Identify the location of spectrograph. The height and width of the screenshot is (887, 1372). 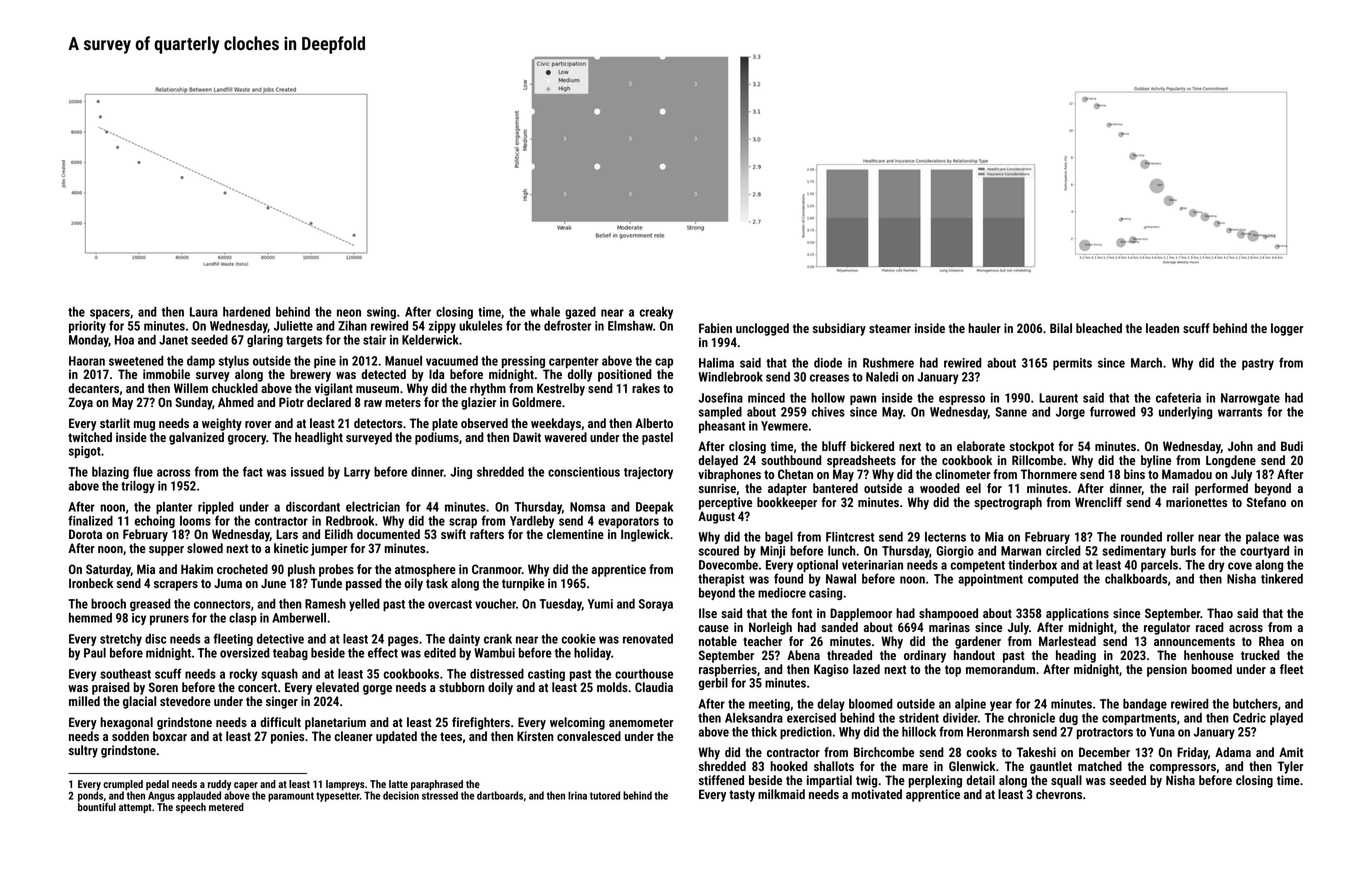
(1008, 503).
